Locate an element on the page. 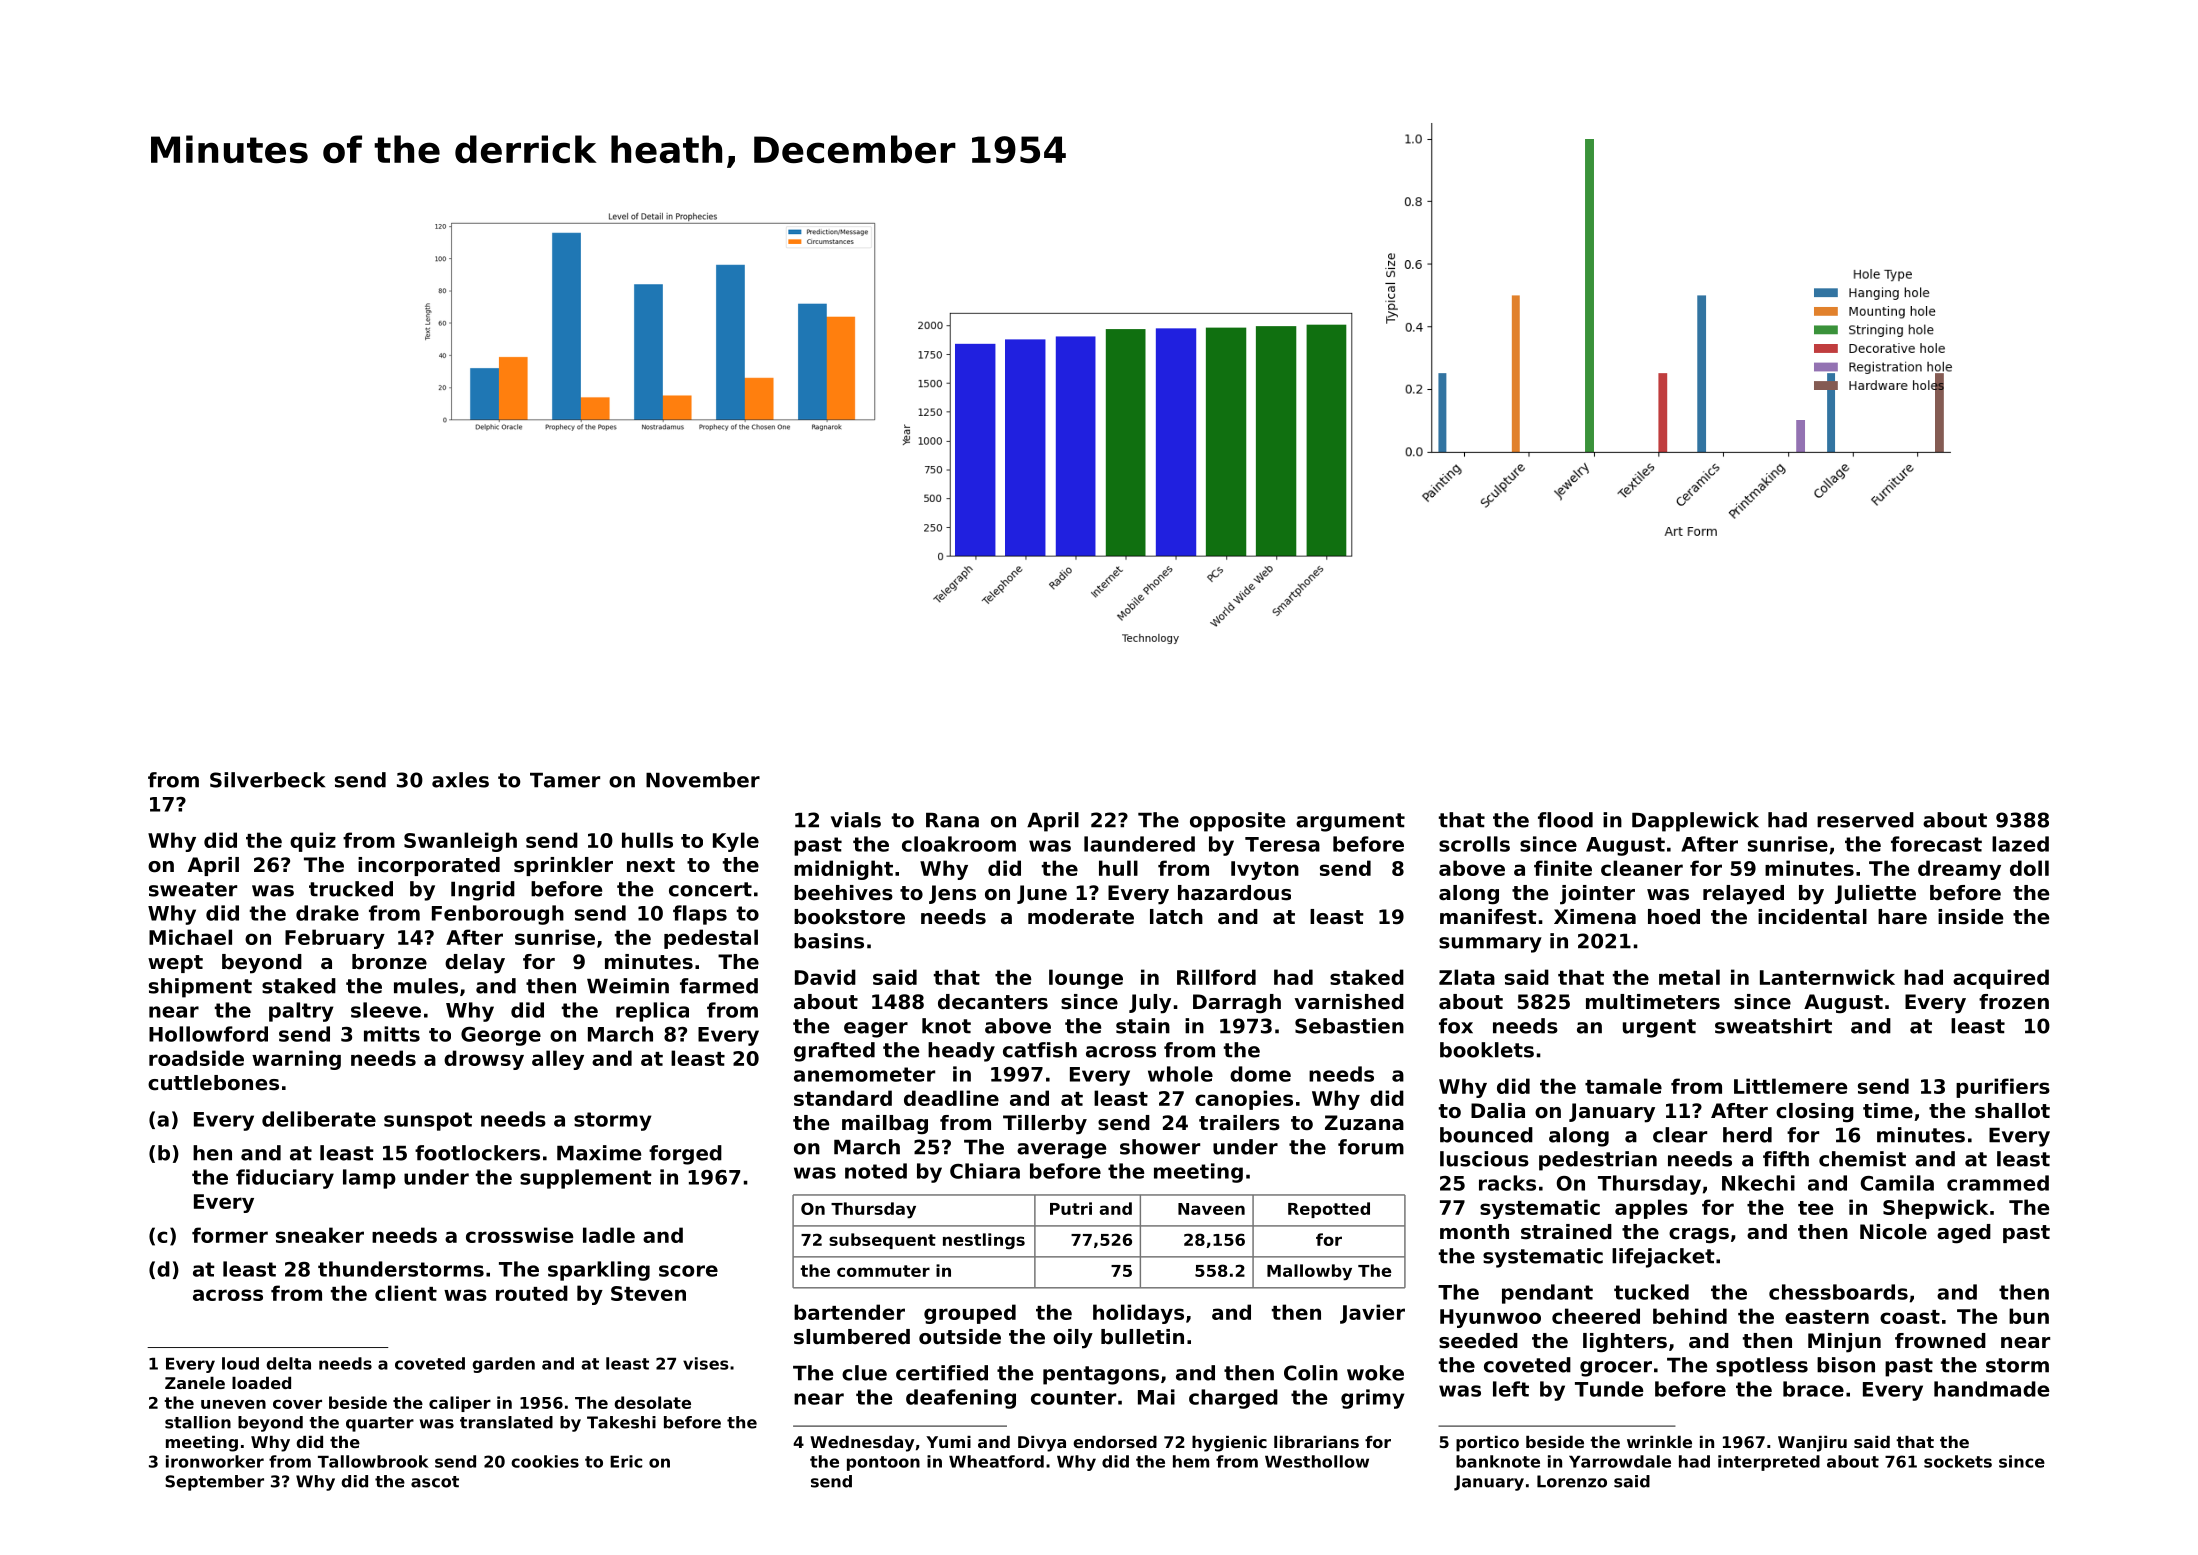  purifiers is located at coordinates (2003, 1088).
